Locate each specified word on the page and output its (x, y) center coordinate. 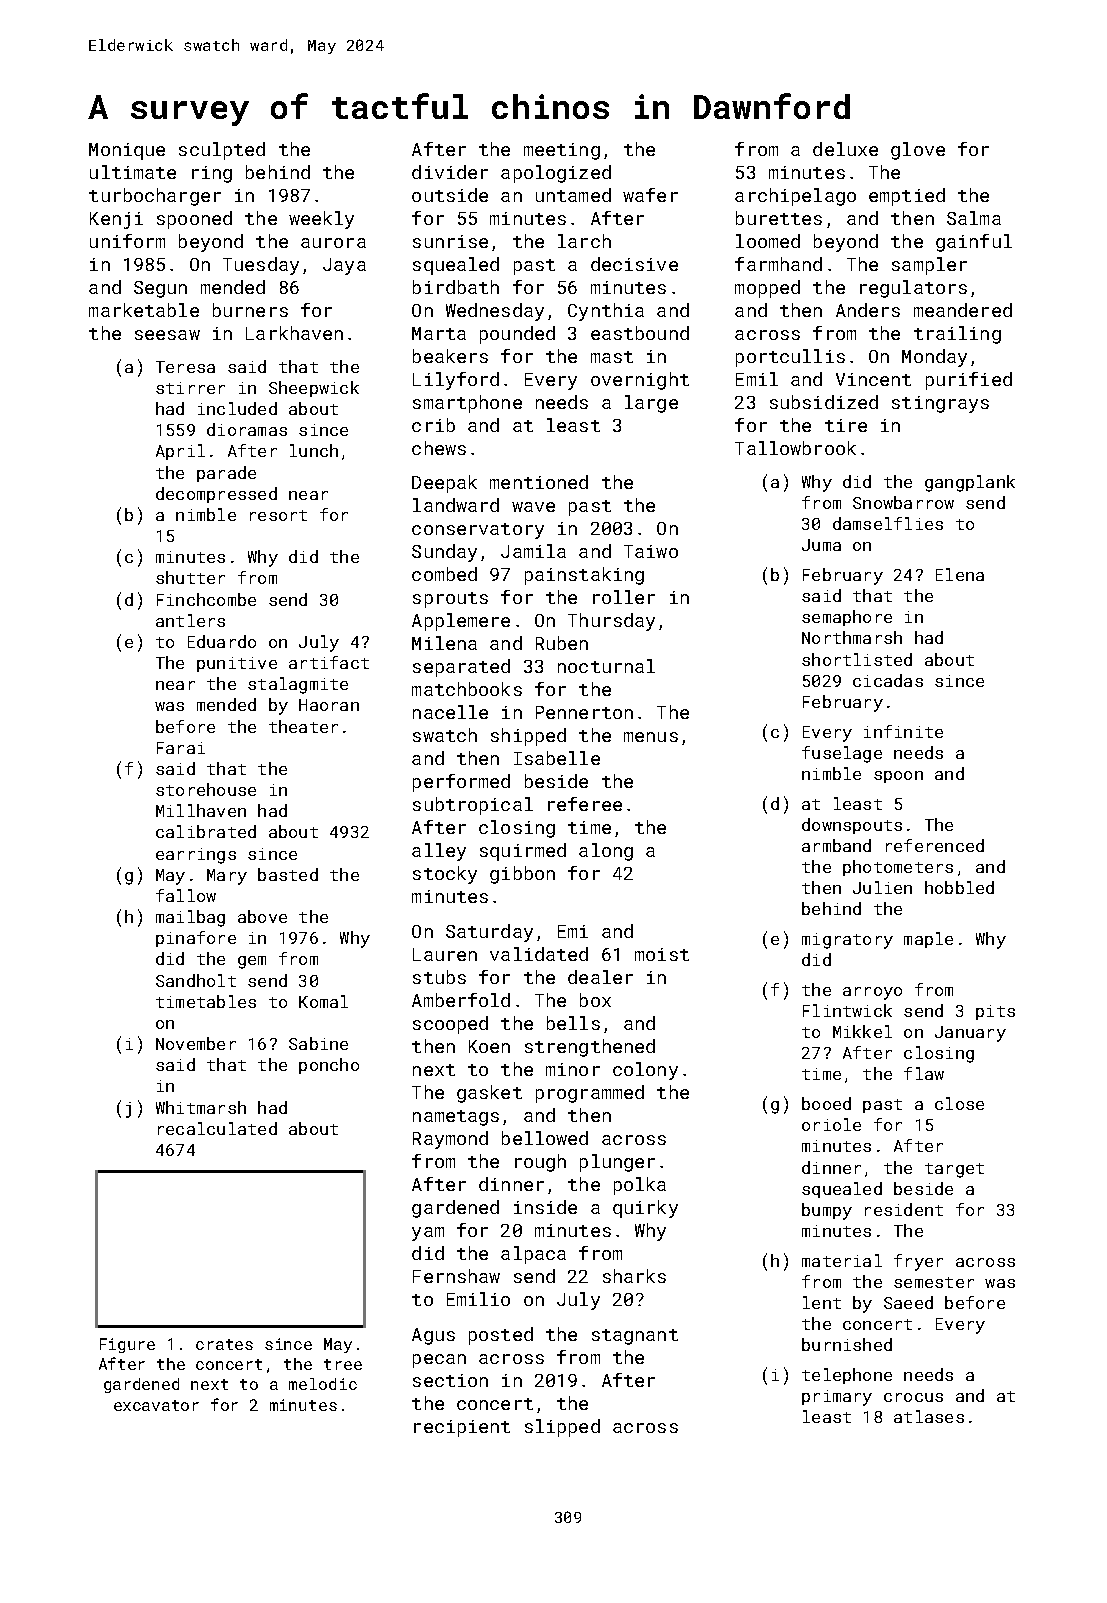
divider (450, 172)
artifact (329, 662)
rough (540, 1163)
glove (918, 151)
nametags (456, 1118)
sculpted (222, 151)
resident (904, 1209)
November (196, 1043)
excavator (156, 1405)
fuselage (842, 754)
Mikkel (862, 1031)
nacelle (450, 712)
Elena (960, 574)
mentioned (539, 482)
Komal (323, 1001)
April (180, 452)
